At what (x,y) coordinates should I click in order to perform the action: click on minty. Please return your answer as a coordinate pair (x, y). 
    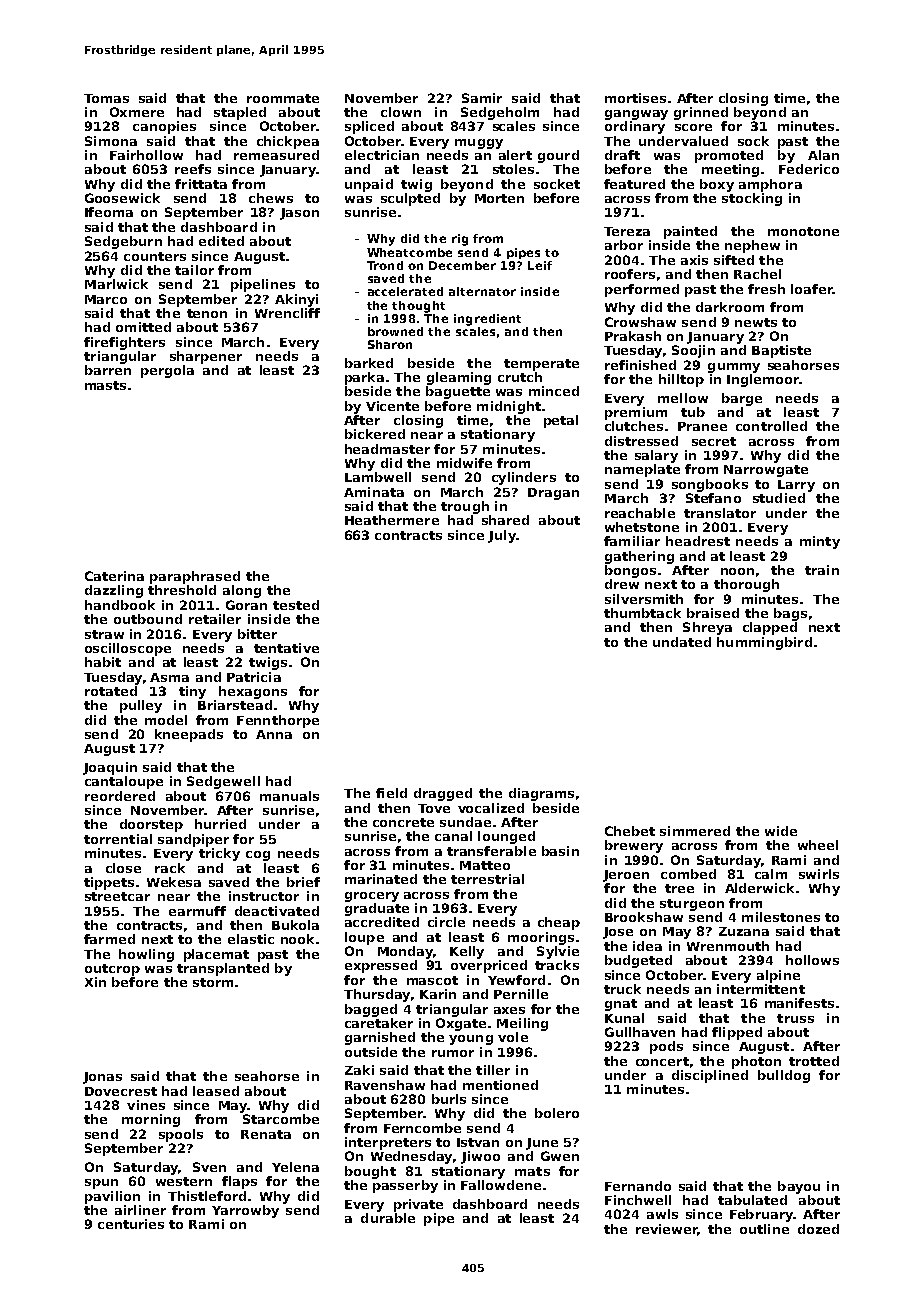
    Looking at the image, I should click on (820, 542).
